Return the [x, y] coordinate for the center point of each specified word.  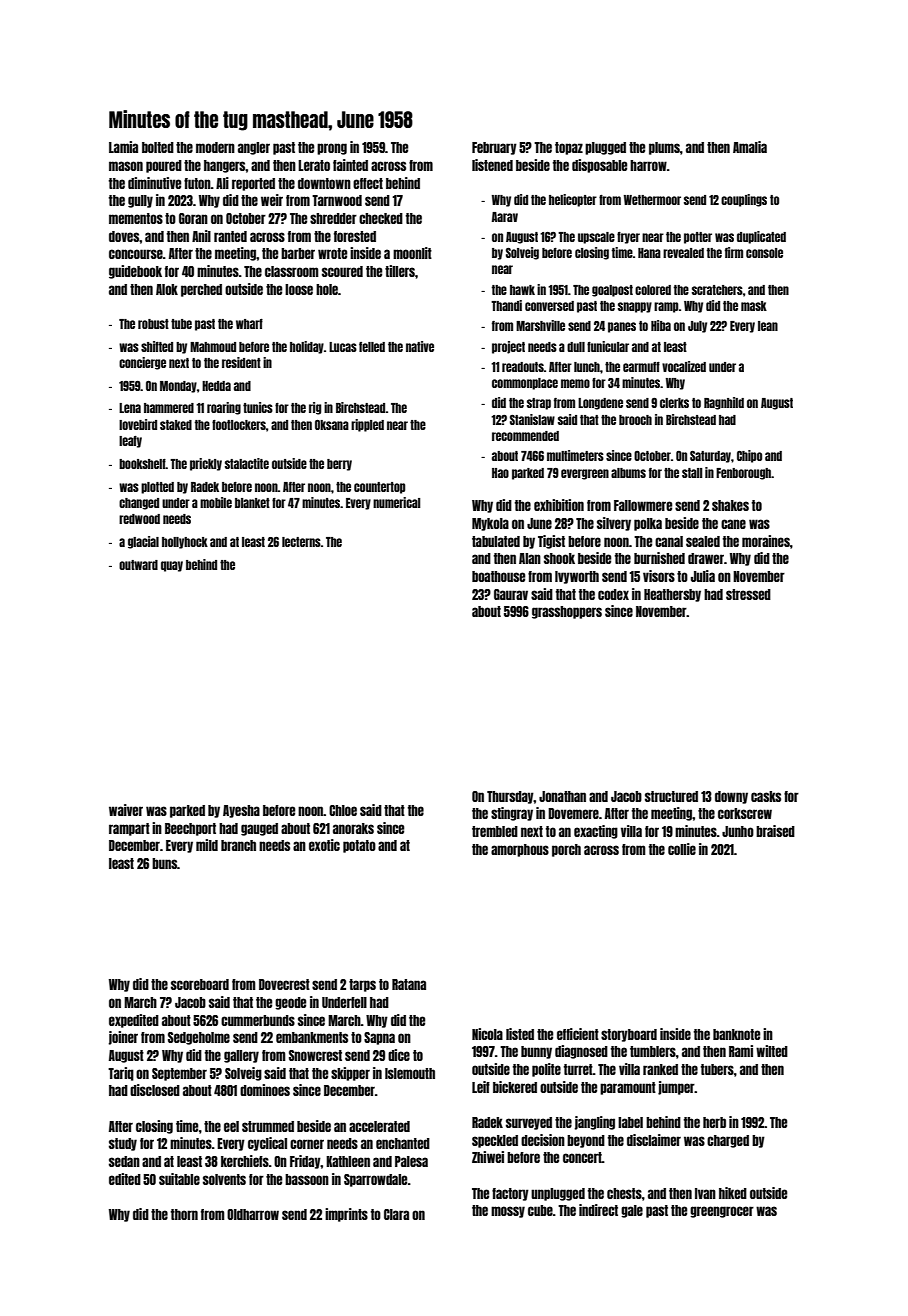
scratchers [717, 290]
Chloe [343, 810]
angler [254, 148]
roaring [224, 408]
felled [372, 347]
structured [671, 796]
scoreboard [200, 984]
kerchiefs [245, 1161]
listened [492, 165]
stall [692, 473]
